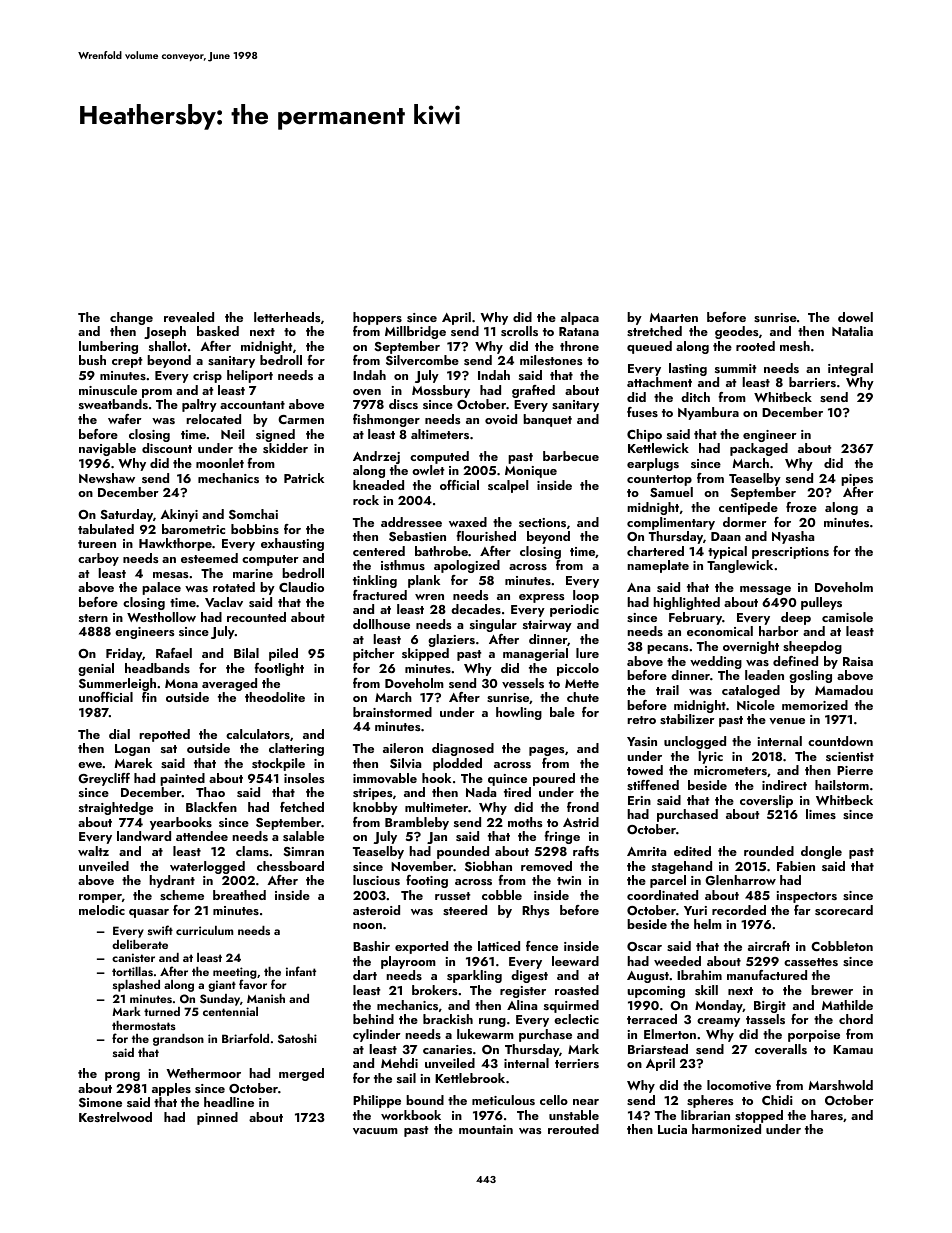 Image resolution: width=952 pixels, height=1233 pixels. Describe the element at coordinates (770, 1007) in the image. I see `Birgit` at that location.
